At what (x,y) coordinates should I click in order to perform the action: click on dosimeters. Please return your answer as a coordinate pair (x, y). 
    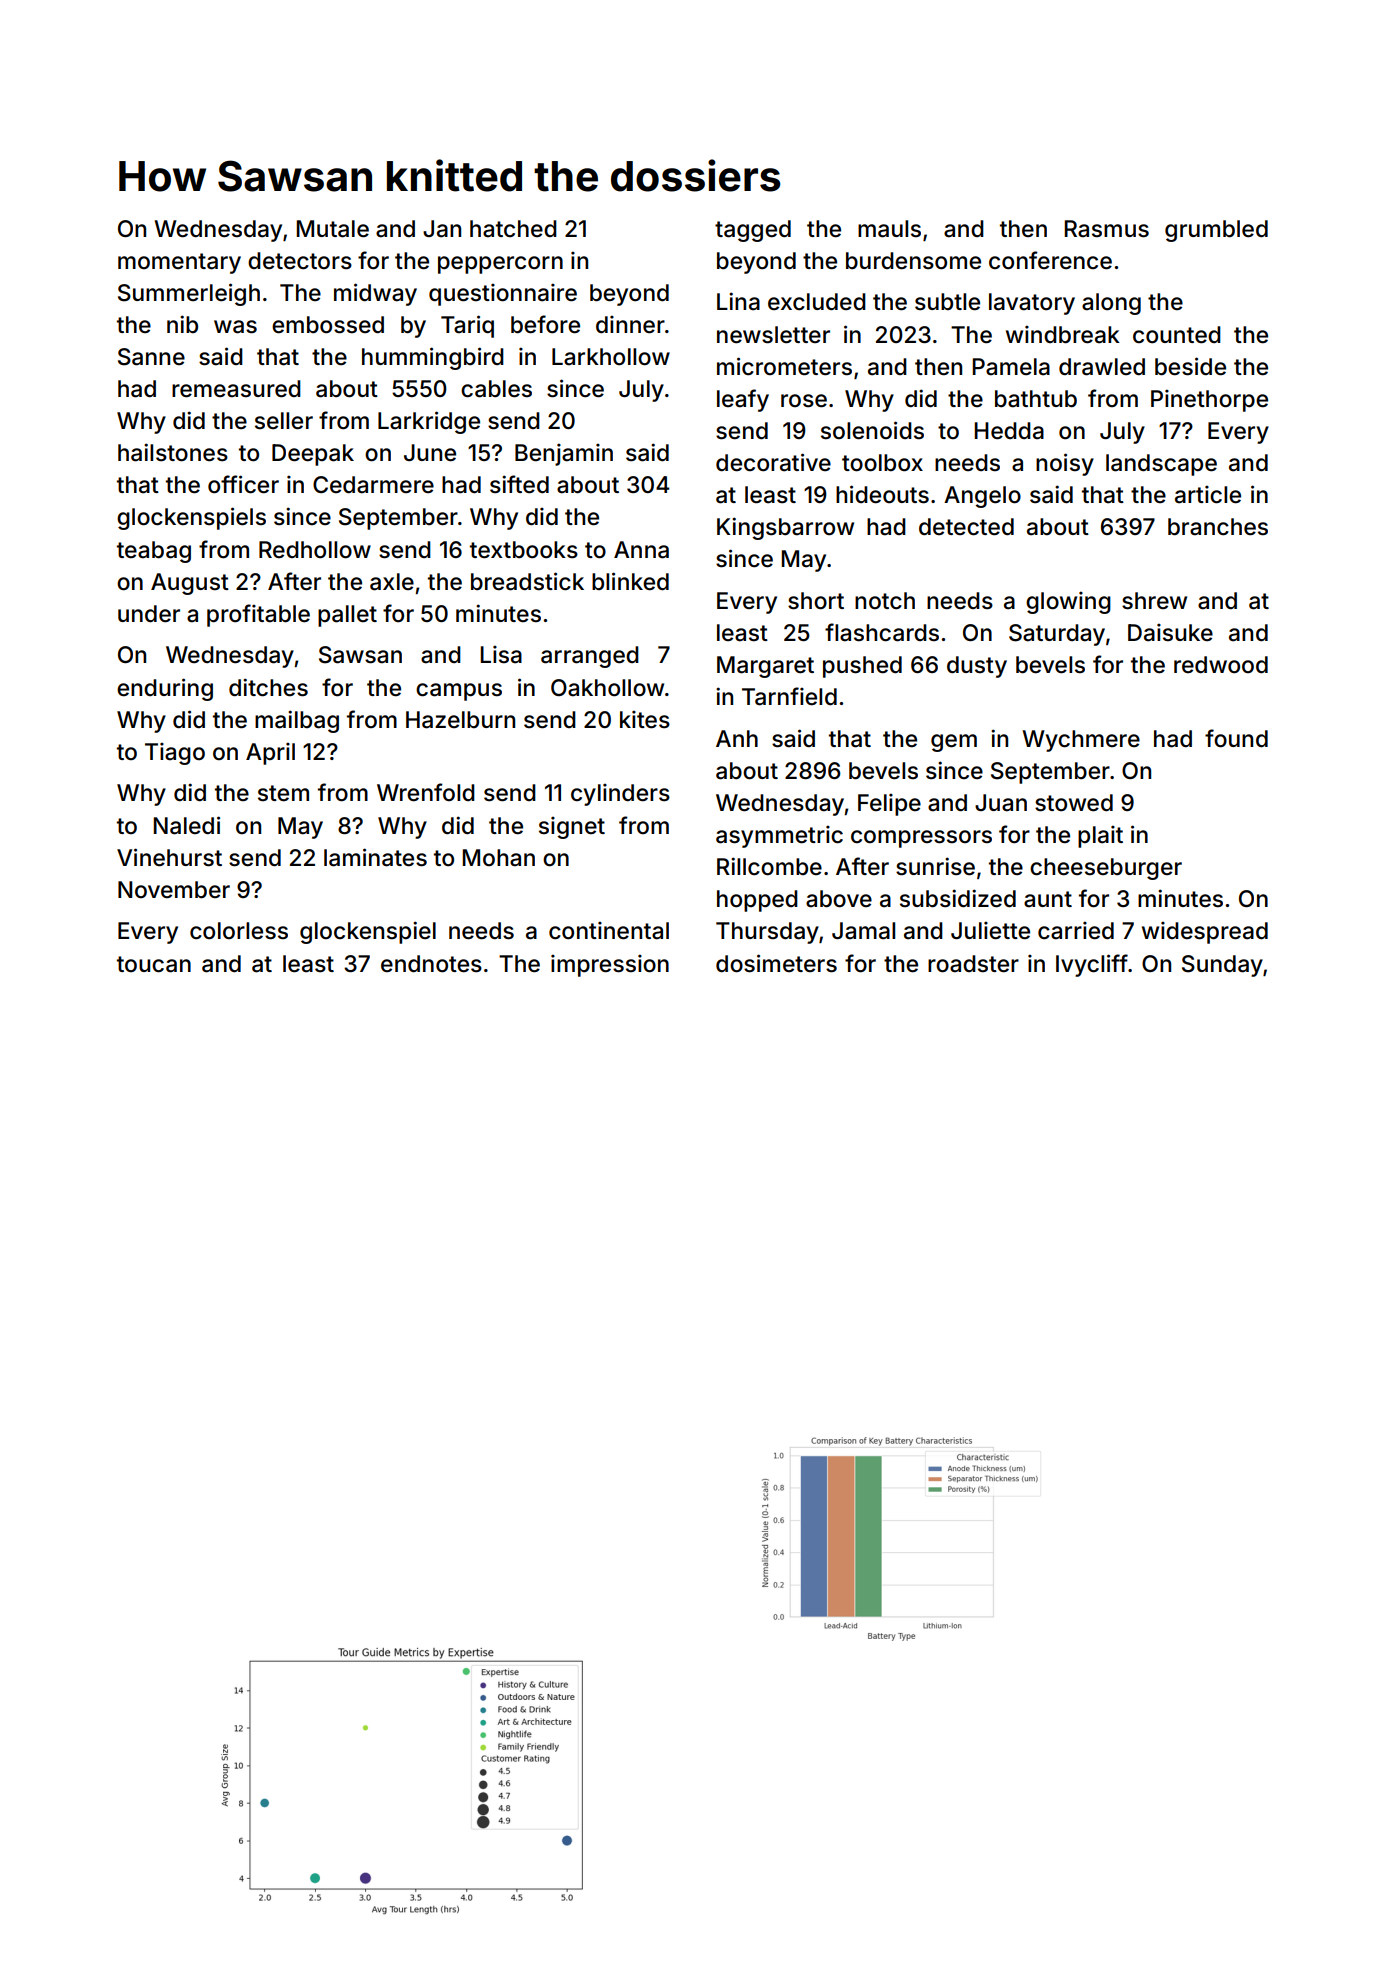
    Looking at the image, I should click on (776, 963).
